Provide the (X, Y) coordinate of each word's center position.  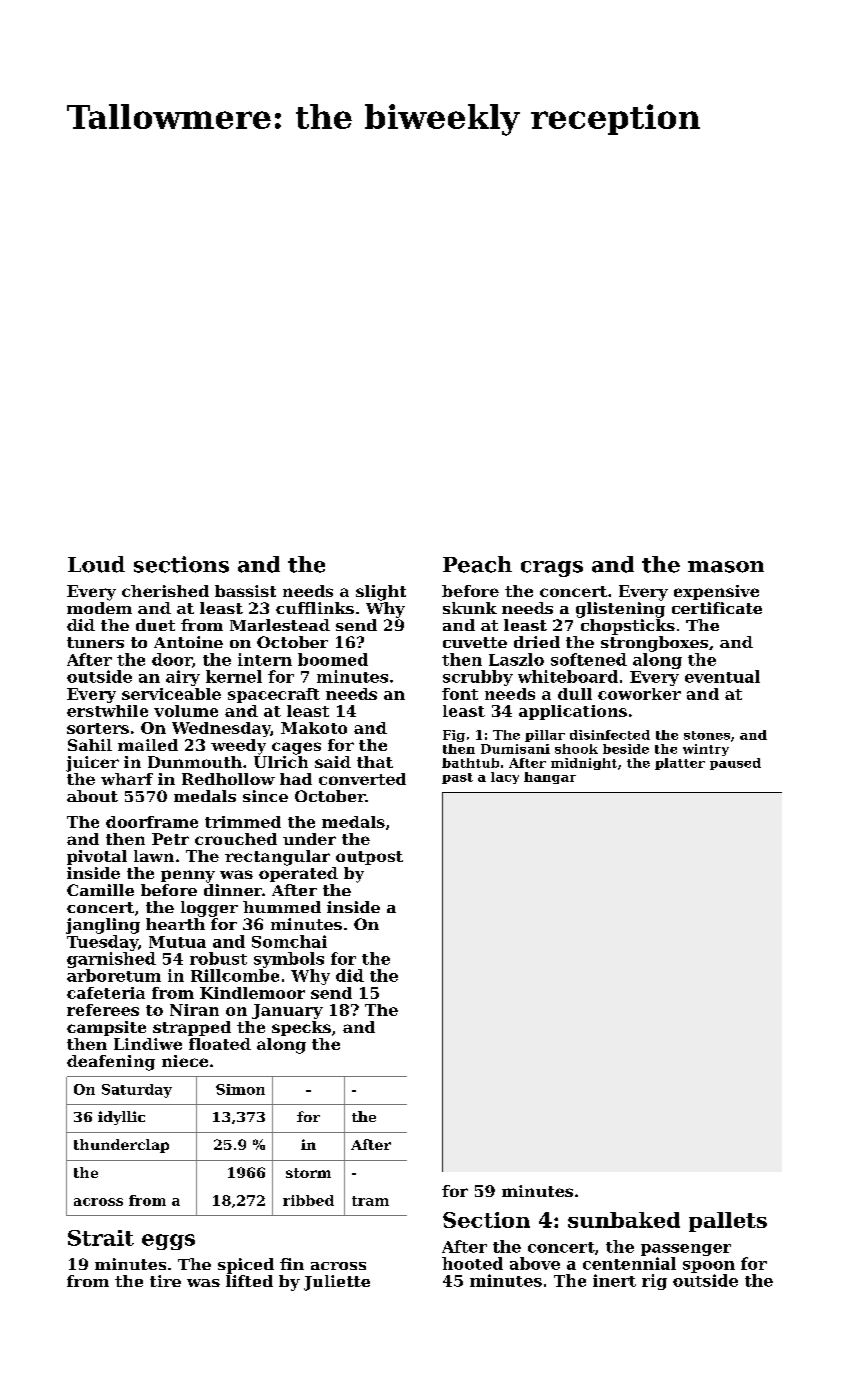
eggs (168, 1242)
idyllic (121, 1118)
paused (735, 764)
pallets (728, 1222)
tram (370, 1201)
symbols (289, 960)
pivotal (97, 857)
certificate (717, 608)
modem (99, 608)
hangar (550, 778)
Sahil (90, 745)
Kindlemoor (252, 993)
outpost (369, 858)
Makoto (314, 728)
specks (301, 1028)
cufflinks (315, 608)
